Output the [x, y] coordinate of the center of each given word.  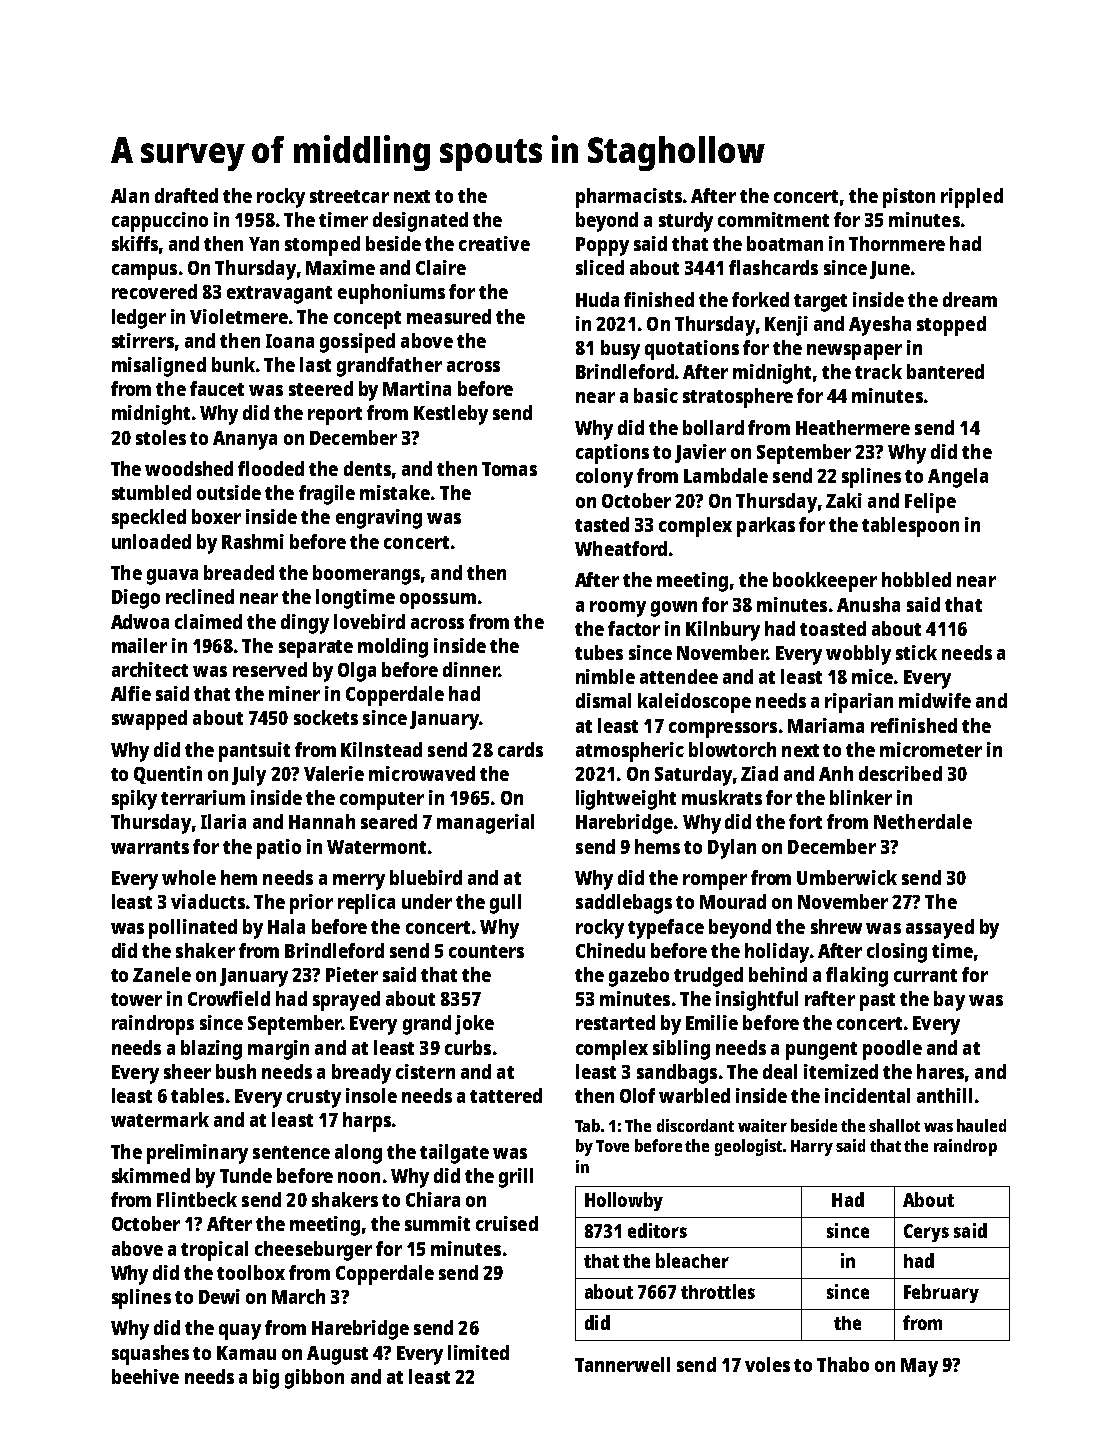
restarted [615, 1022]
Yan [264, 244]
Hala [286, 926]
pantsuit [254, 752]
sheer [187, 1071]
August [337, 1355]
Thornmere [897, 243]
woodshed [189, 468]
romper [715, 882]
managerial [485, 824]
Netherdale [923, 821]
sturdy [686, 222]
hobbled [916, 579]
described [900, 773]
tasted [602, 524]
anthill [944, 1095]
